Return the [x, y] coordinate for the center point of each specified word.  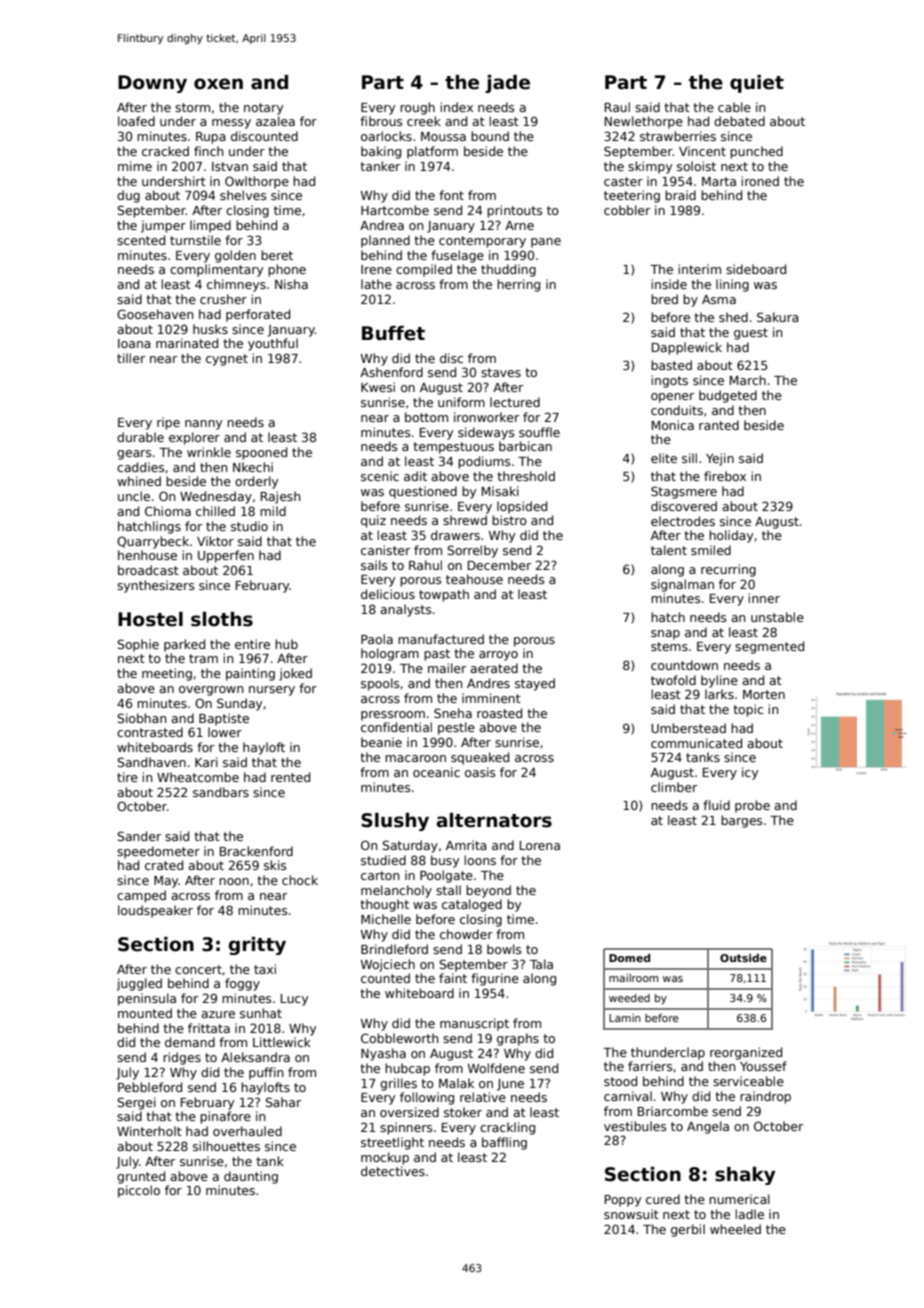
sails [374, 565]
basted [671, 365]
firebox [725, 476]
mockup [385, 1158]
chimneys [236, 285]
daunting [251, 1177]
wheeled [735, 1229]
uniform [461, 402]
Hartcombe [395, 210]
